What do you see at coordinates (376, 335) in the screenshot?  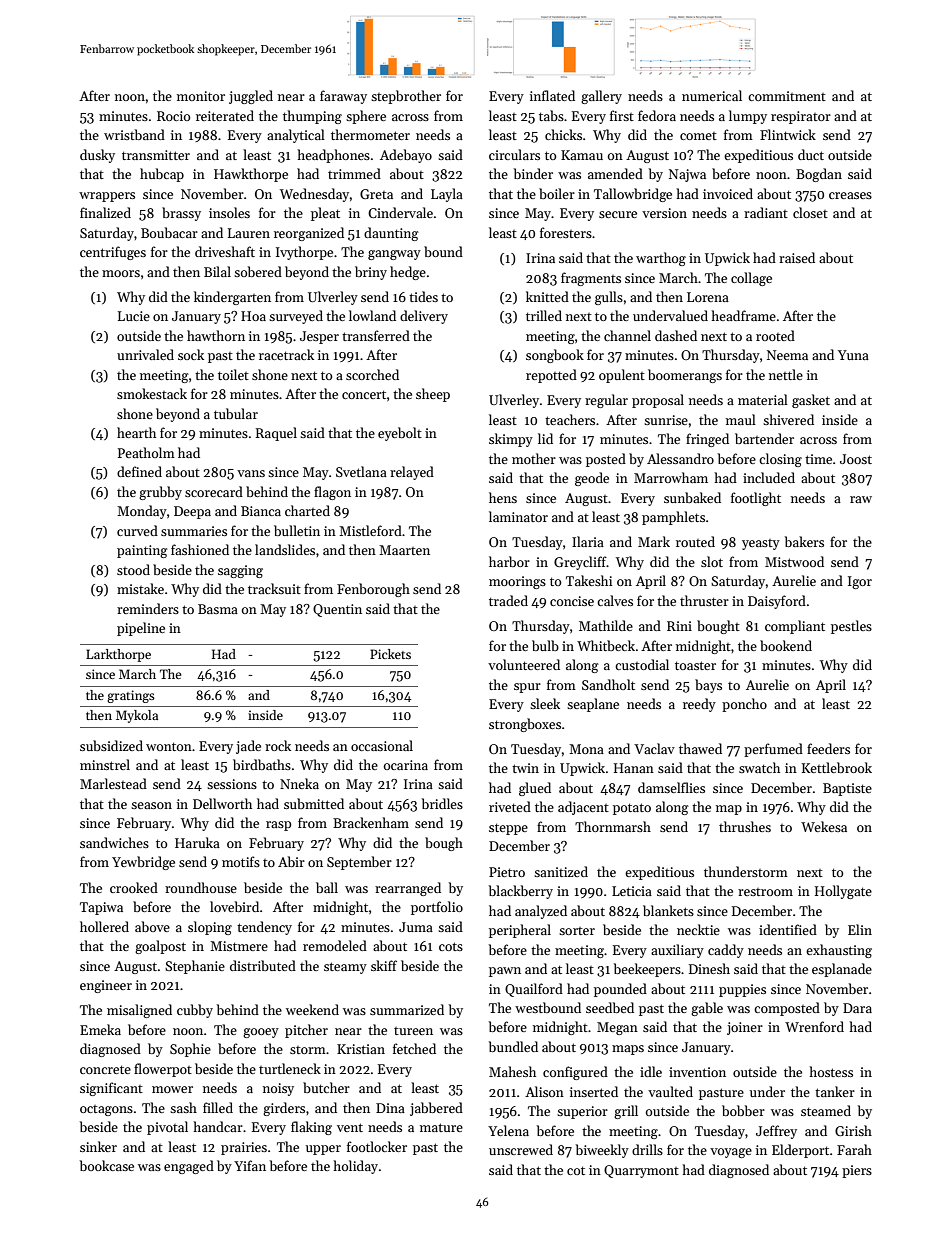 I see `transferred` at bounding box center [376, 335].
